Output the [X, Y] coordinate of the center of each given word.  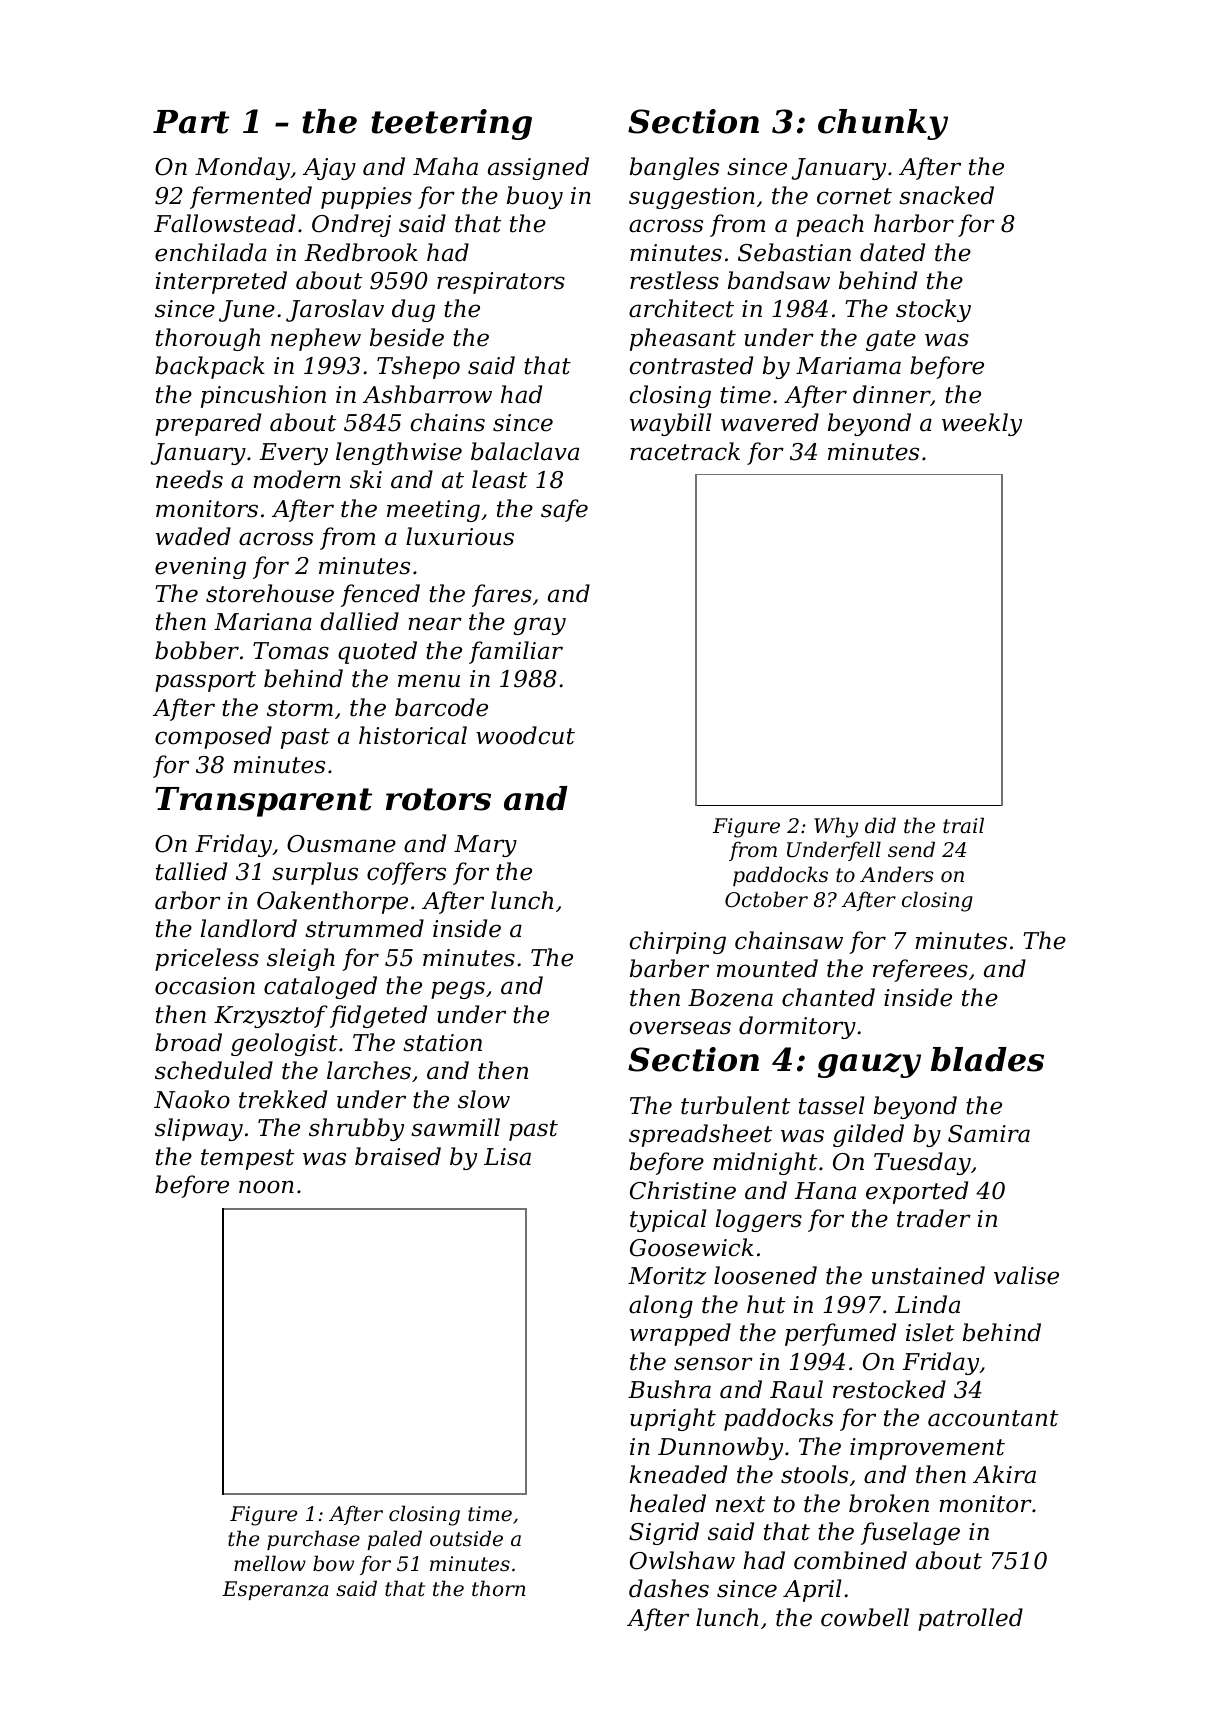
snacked [946, 195]
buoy [535, 197]
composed [213, 737]
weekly [982, 424]
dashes [669, 1588]
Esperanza [275, 1590]
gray [539, 626]
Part [191, 122]
